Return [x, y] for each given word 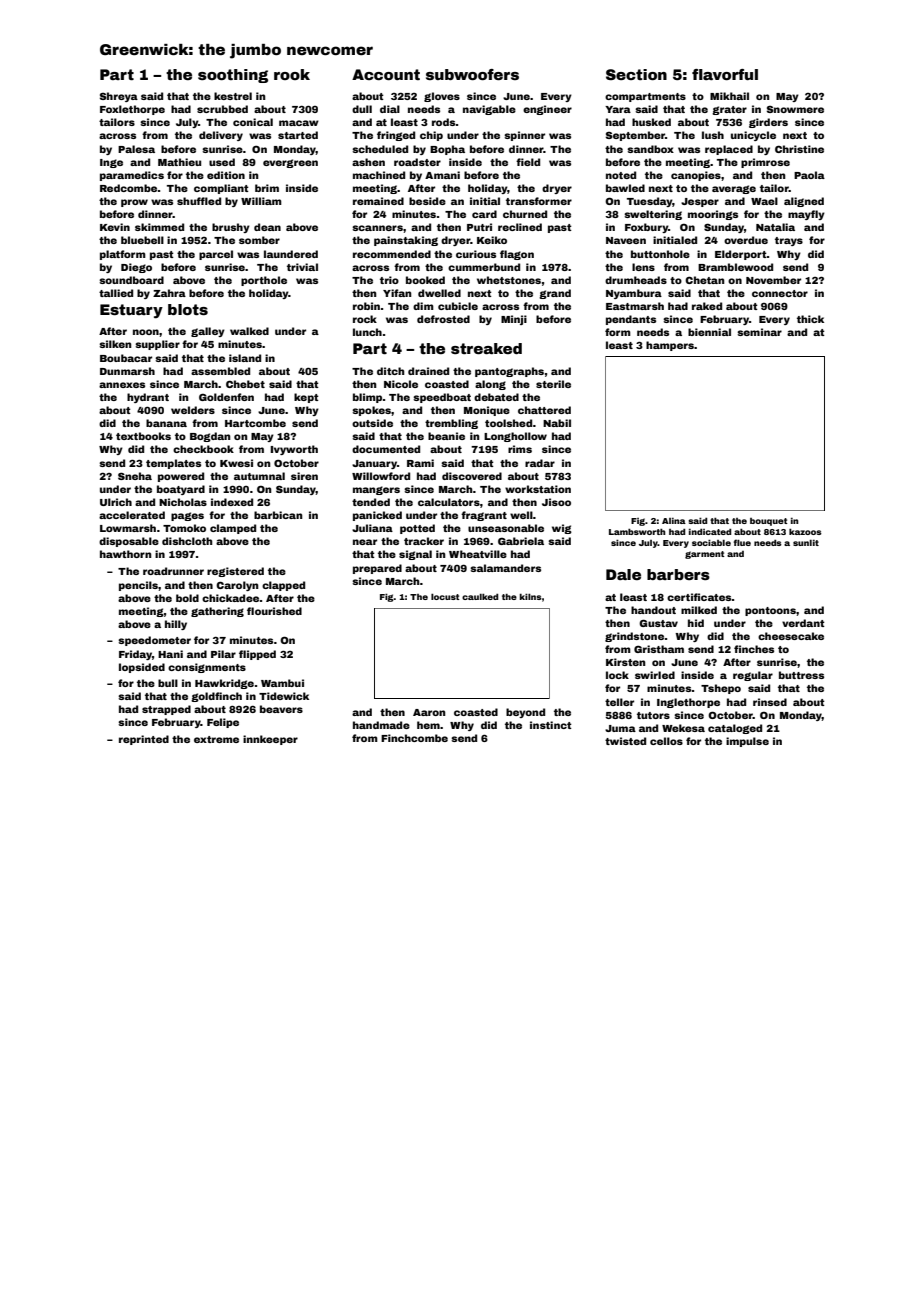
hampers [670, 346]
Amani [442, 175]
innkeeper [270, 740]
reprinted [144, 740]
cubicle [458, 306]
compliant [221, 189]
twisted [625, 741]
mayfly [806, 215]
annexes [122, 385]
